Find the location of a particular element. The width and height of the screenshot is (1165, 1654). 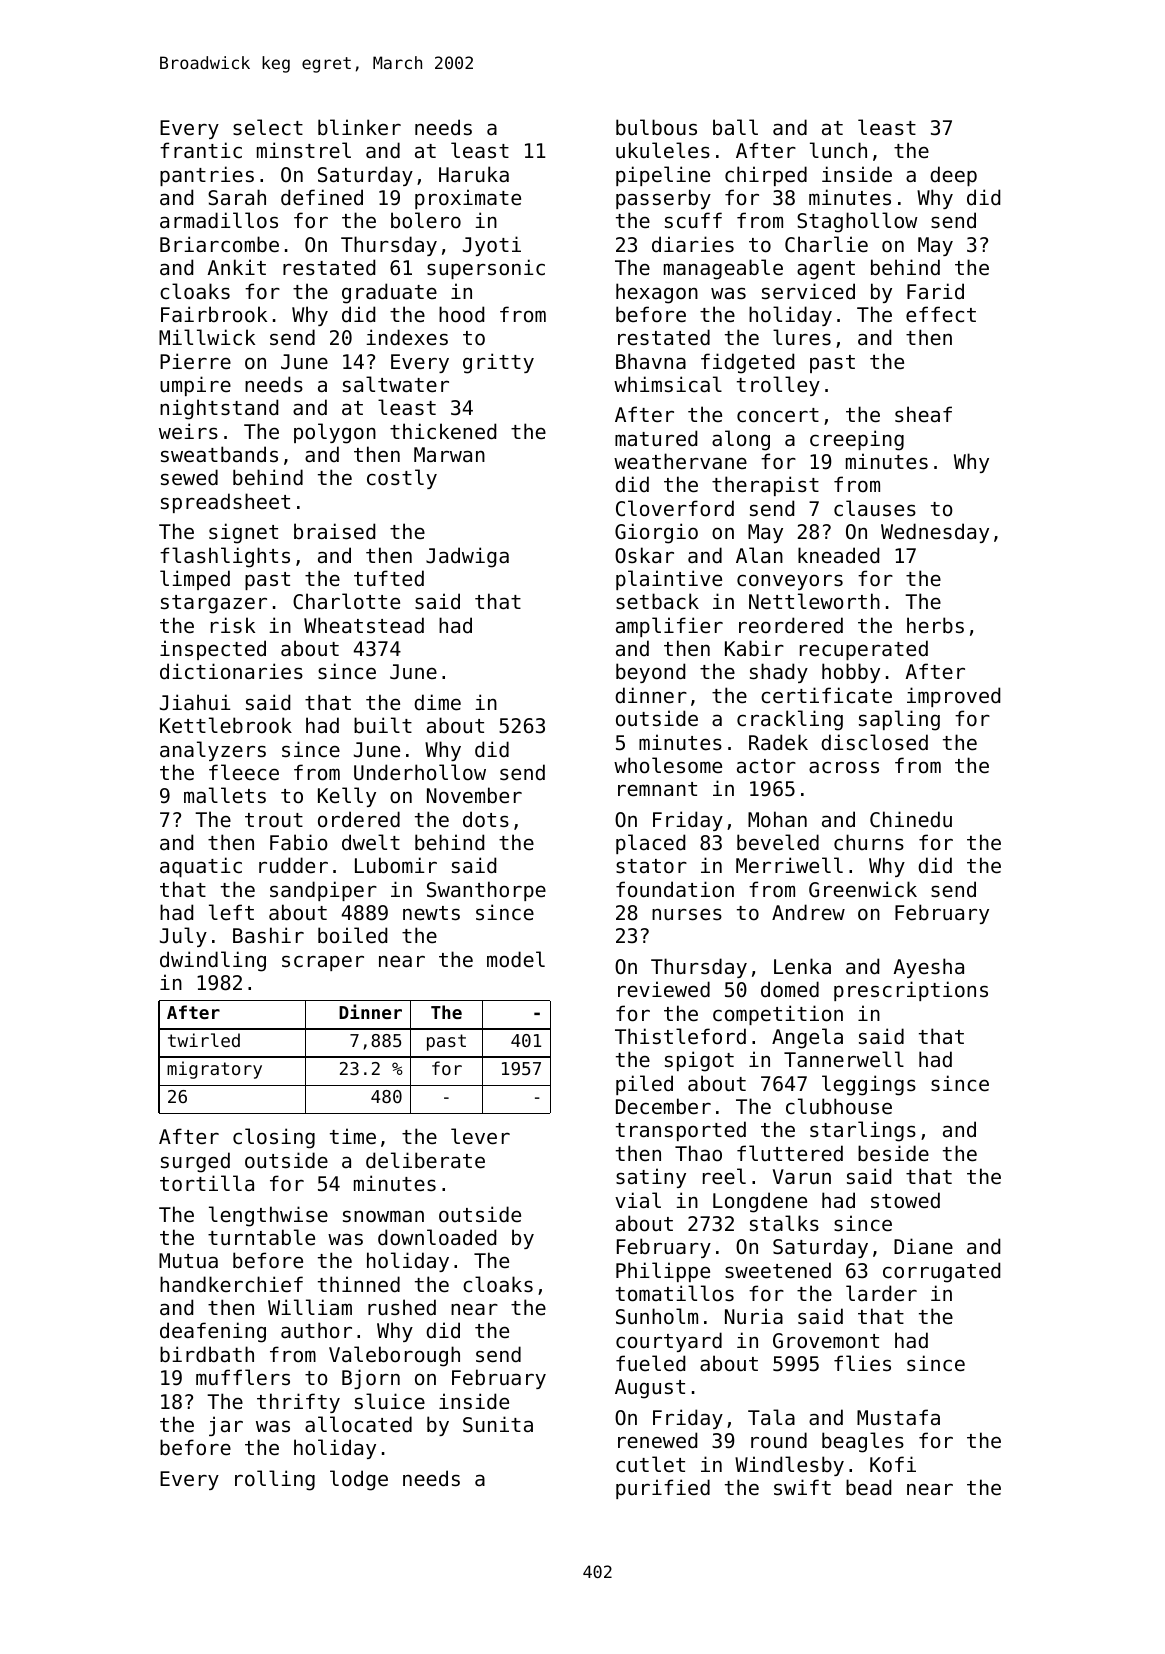

dictionaries is located at coordinates (231, 671).
